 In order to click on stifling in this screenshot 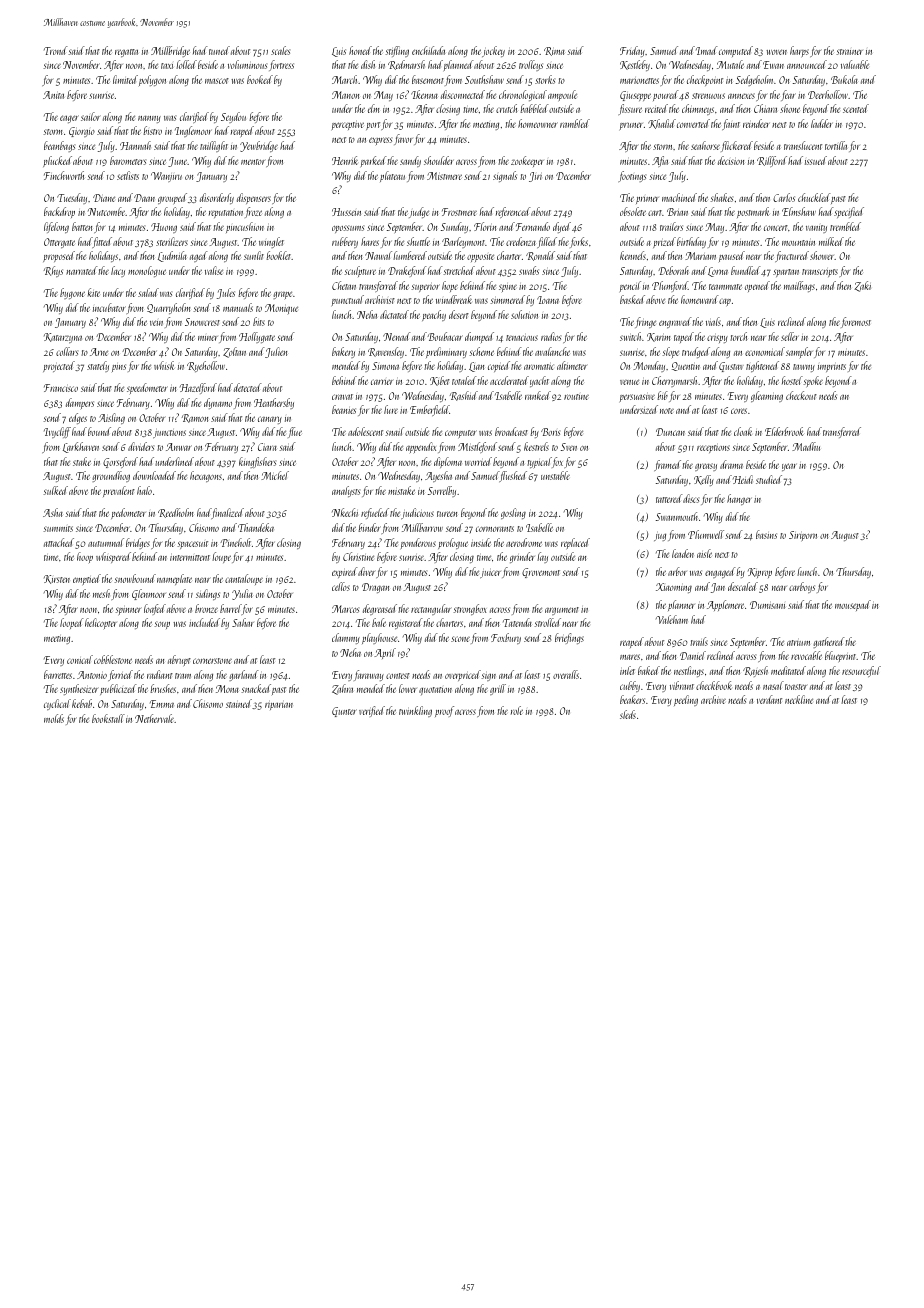, I will do `click(397, 51)`.
